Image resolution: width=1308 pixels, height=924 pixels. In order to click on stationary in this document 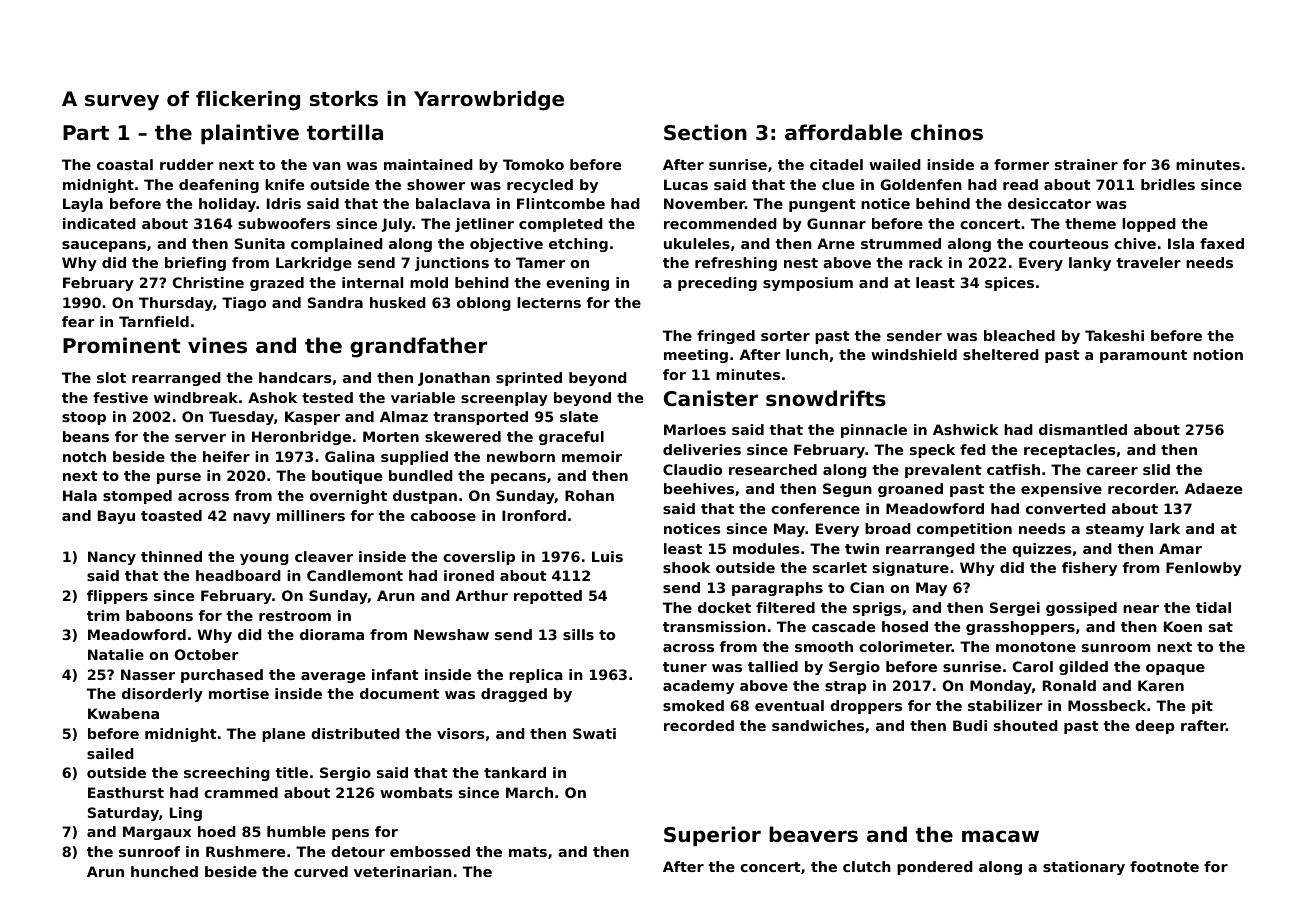, I will do `click(1084, 868)`.
